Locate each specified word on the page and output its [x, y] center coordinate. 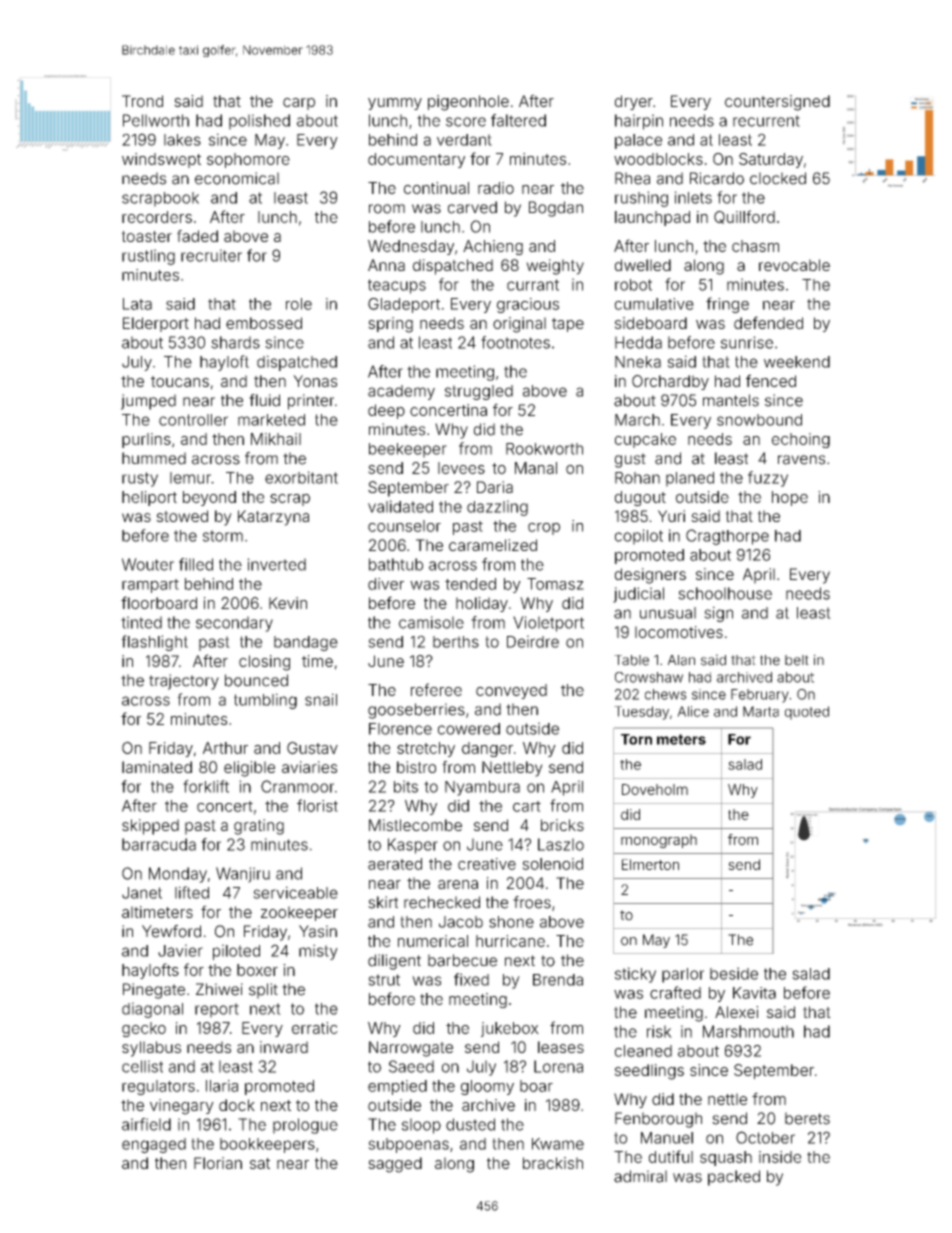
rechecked [442, 902]
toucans [180, 381]
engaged [154, 1145]
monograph [659, 841]
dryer [634, 102]
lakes [182, 140]
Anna [386, 265]
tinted [141, 622]
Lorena [558, 1066]
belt [797, 660]
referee [436, 689]
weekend [797, 362]
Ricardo [717, 178]
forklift [206, 786]
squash [726, 1158]
